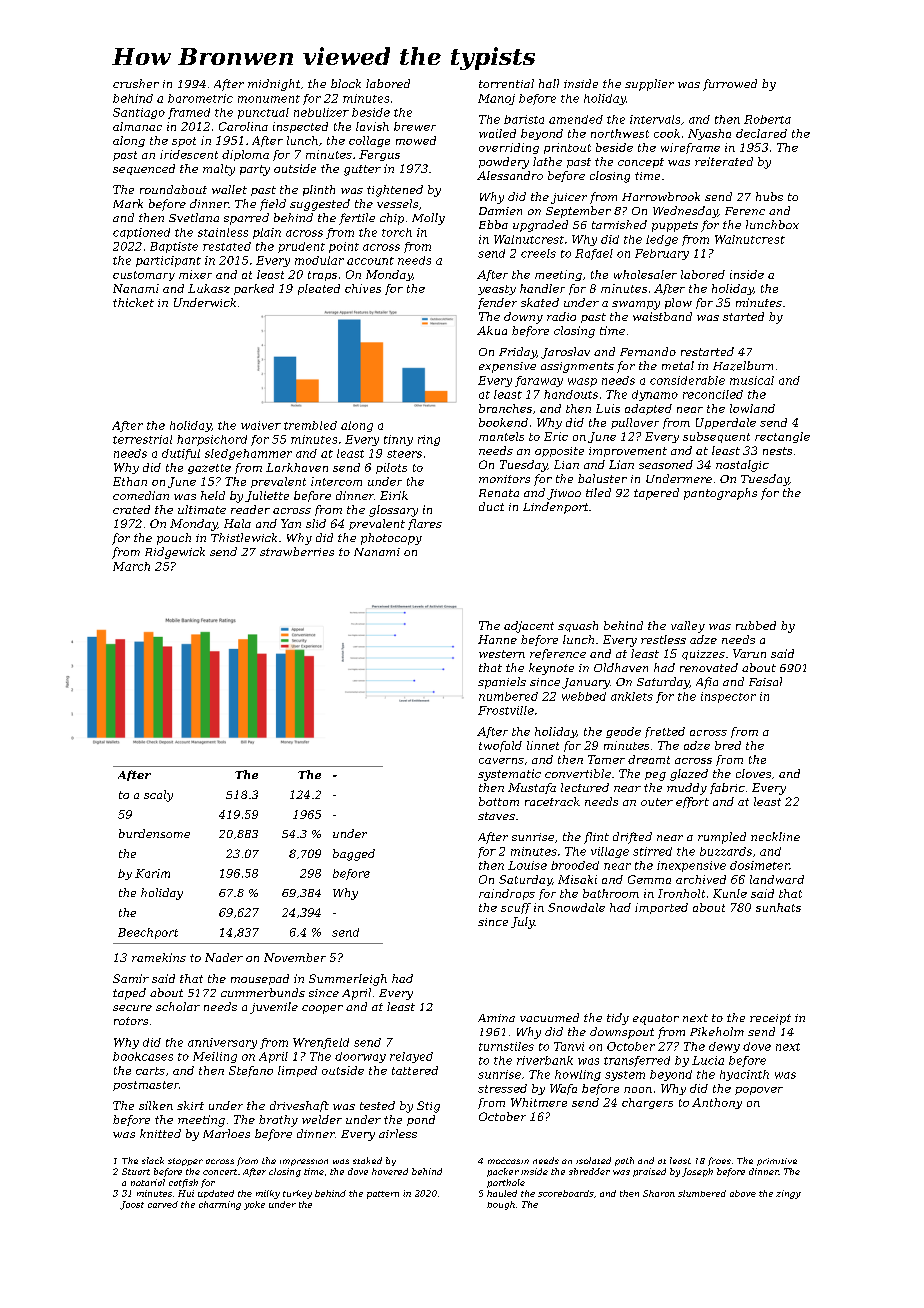 Image resolution: width=924 pixels, height=1308 pixels. Describe the element at coordinates (322, 1009) in the screenshot. I see `cooper` at that location.
